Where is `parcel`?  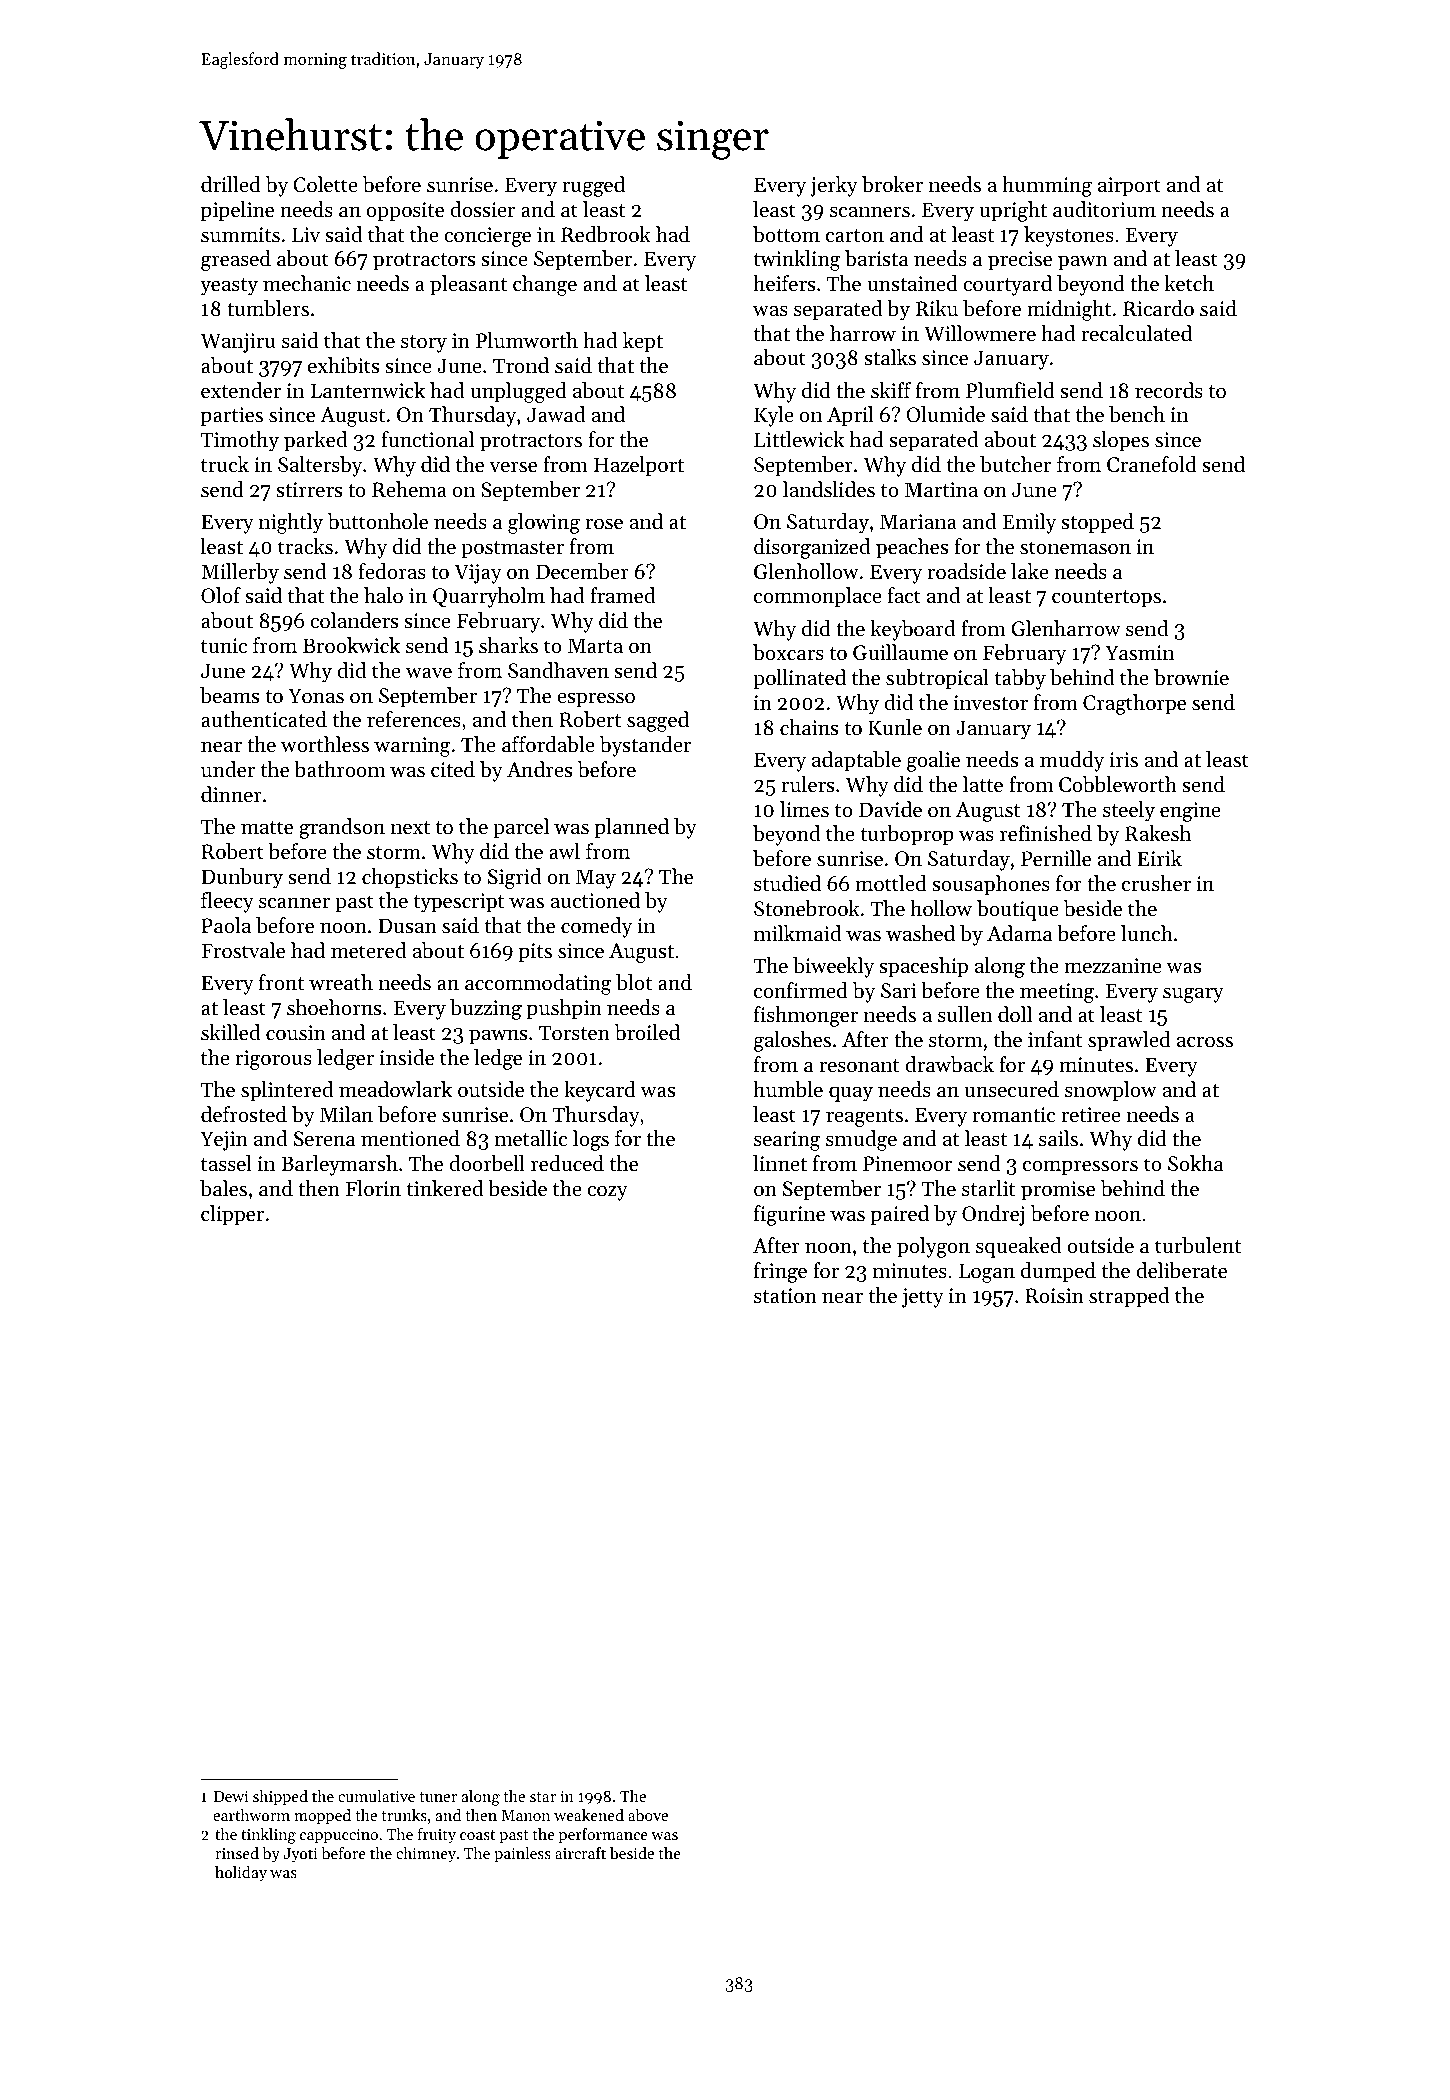 parcel is located at coordinates (521, 828).
